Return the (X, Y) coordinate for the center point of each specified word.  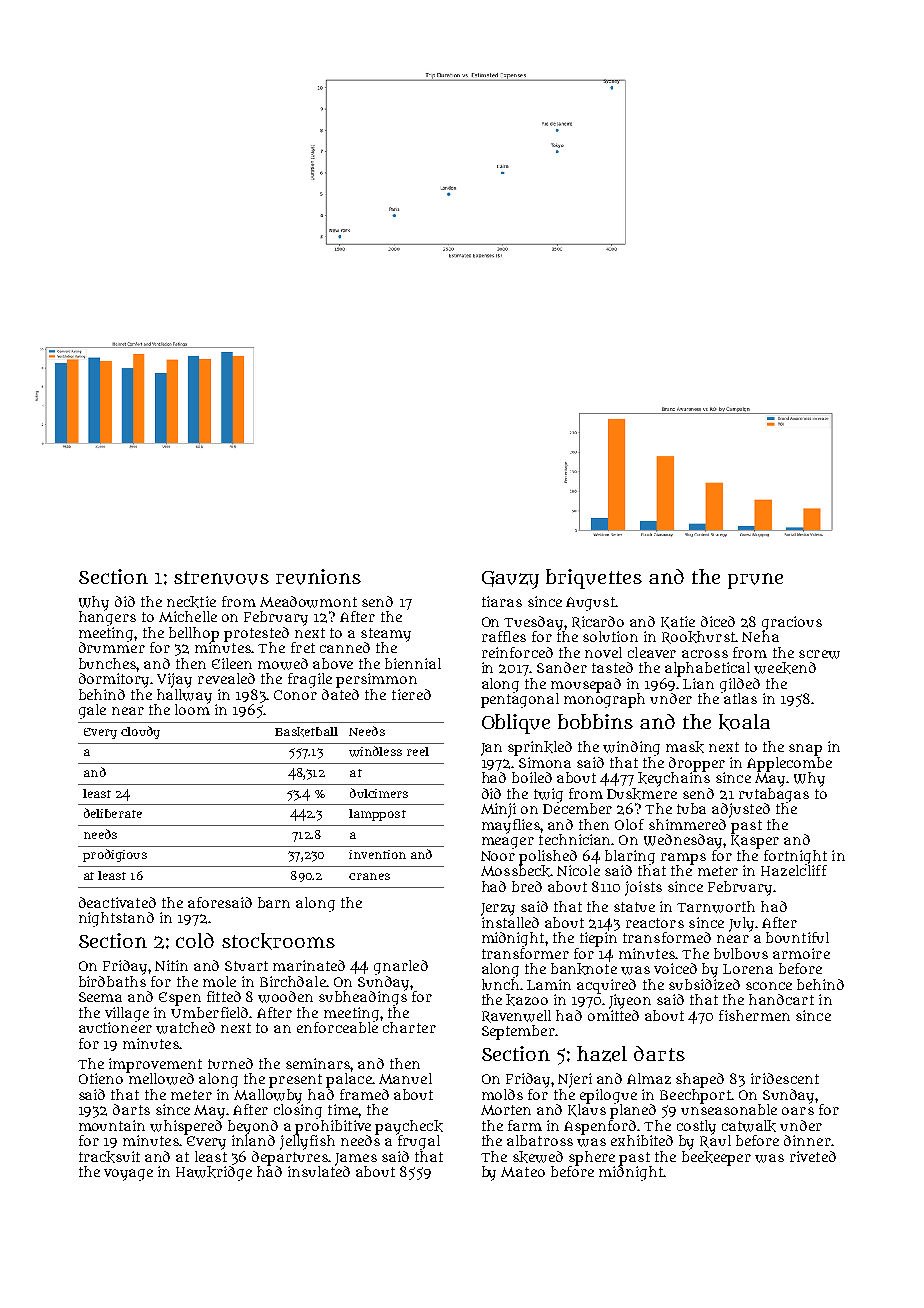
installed (510, 922)
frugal (419, 1142)
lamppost (377, 815)
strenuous (221, 578)
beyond (253, 1127)
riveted (813, 1156)
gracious (792, 623)
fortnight (795, 857)
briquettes (594, 579)
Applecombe (789, 764)
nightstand (116, 919)
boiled (532, 777)
